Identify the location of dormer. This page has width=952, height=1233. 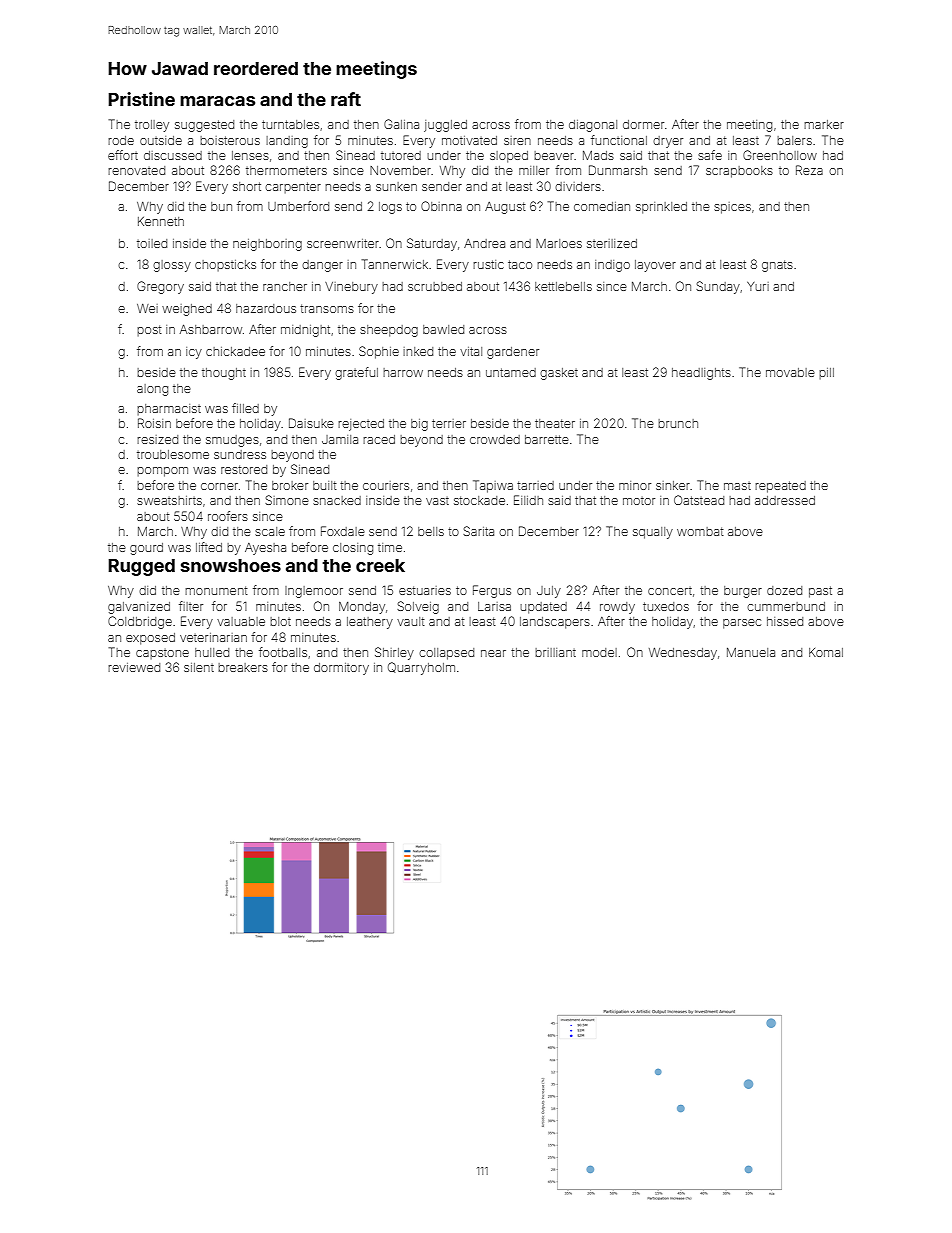
(643, 124).
